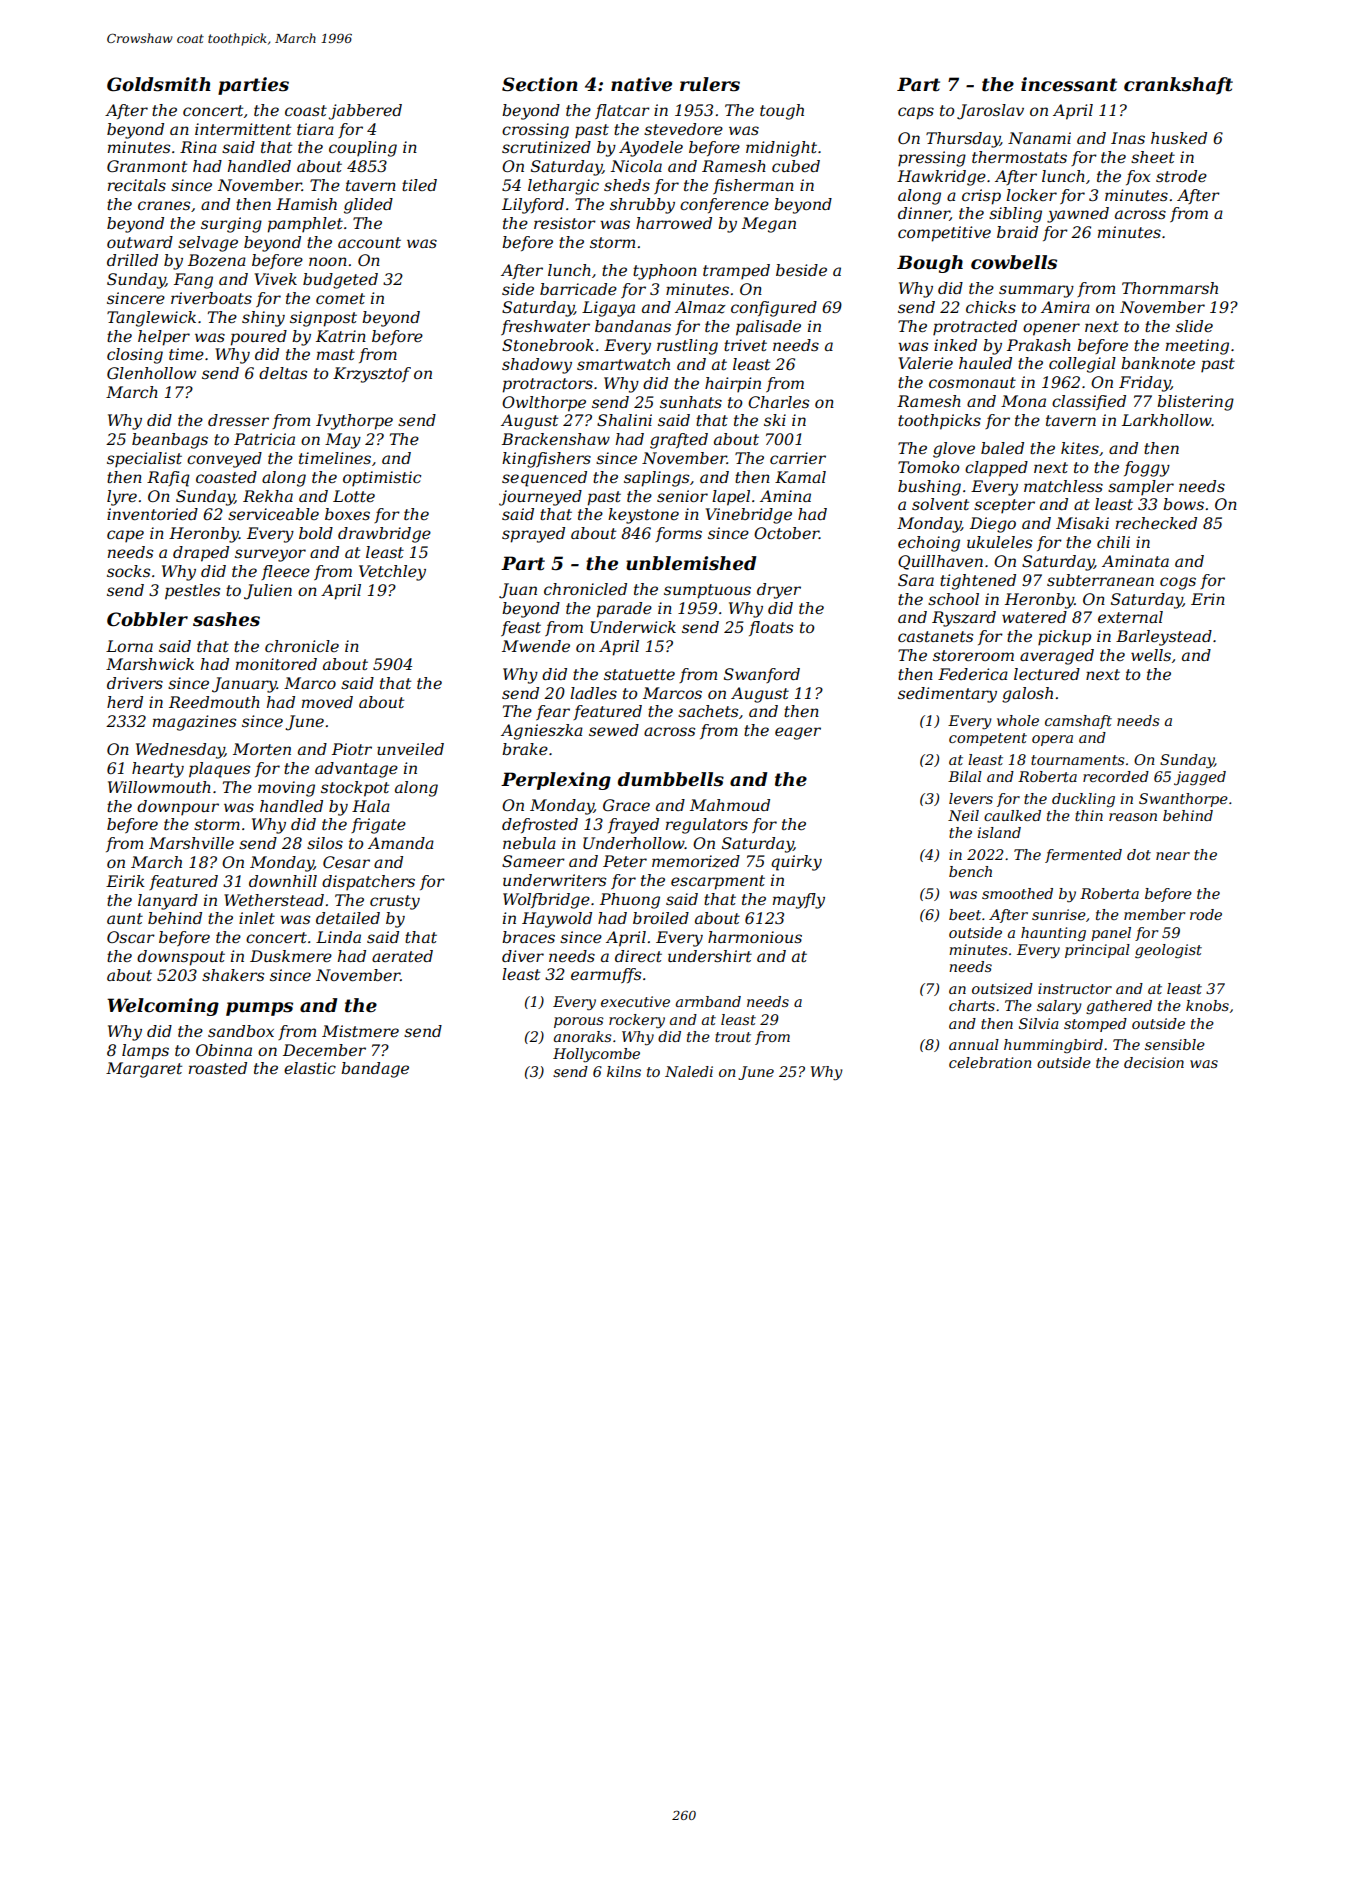 This screenshot has height=1902, width=1345. What do you see at coordinates (779, 591) in the screenshot?
I see `dryer` at bounding box center [779, 591].
